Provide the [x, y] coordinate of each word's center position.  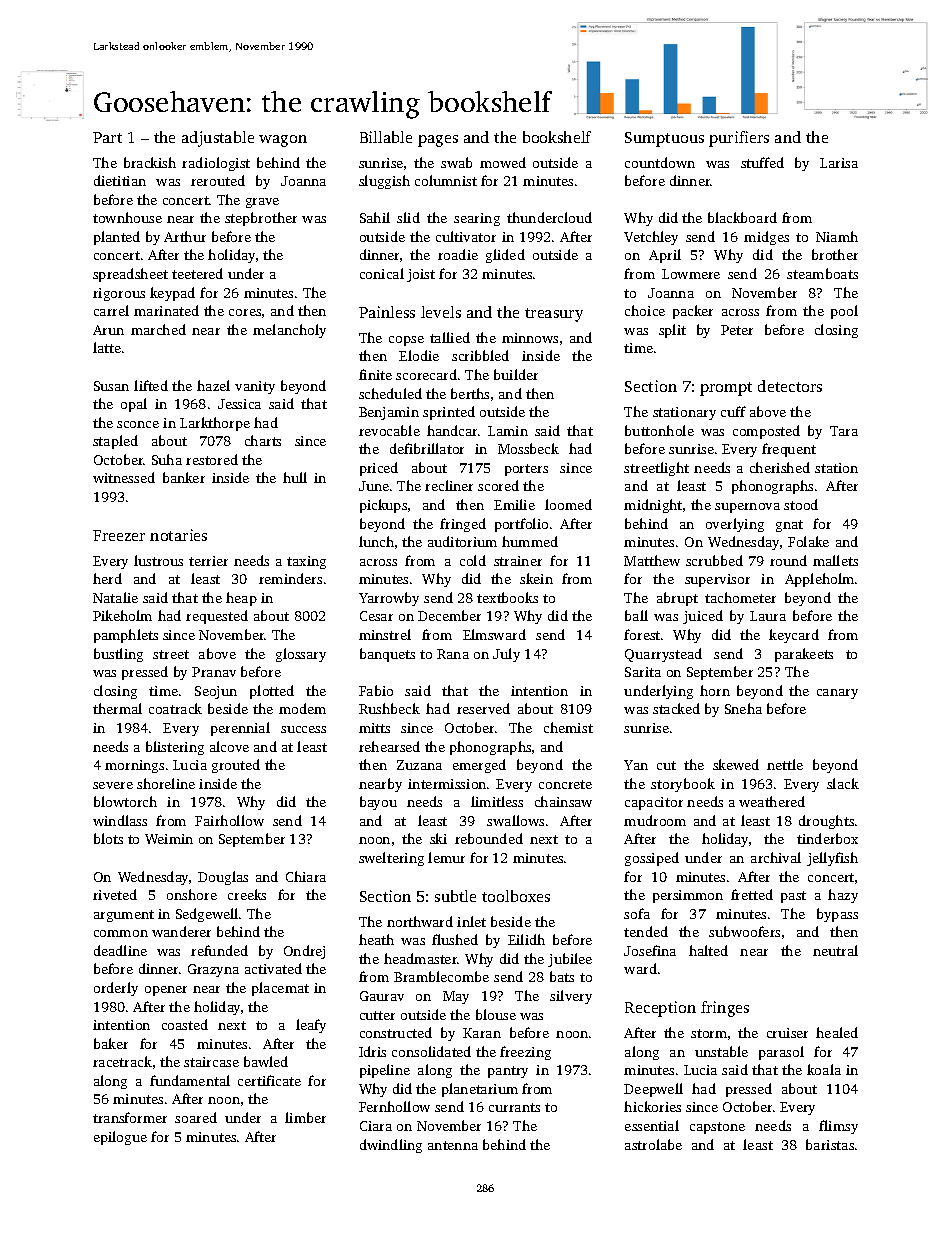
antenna [453, 1145]
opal [134, 405]
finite [375, 374]
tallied [450, 337]
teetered [197, 273]
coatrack [175, 708]
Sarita [643, 672]
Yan [636, 765]
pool [844, 312]
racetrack [122, 1061]
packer [693, 312]
